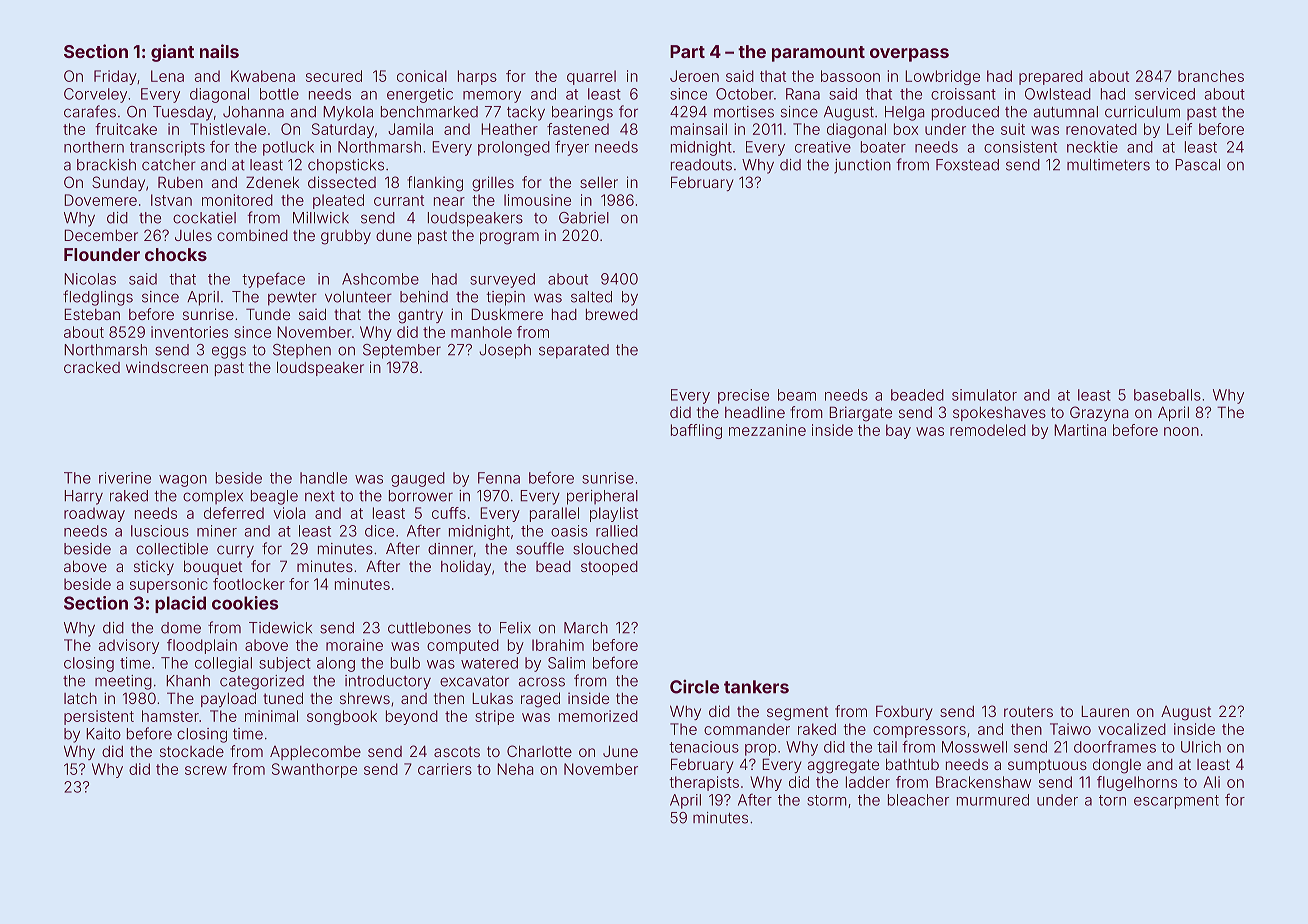 Image resolution: width=1308 pixels, height=924 pixels. Describe the element at coordinates (919, 732) in the screenshot. I see `compressors` at that location.
